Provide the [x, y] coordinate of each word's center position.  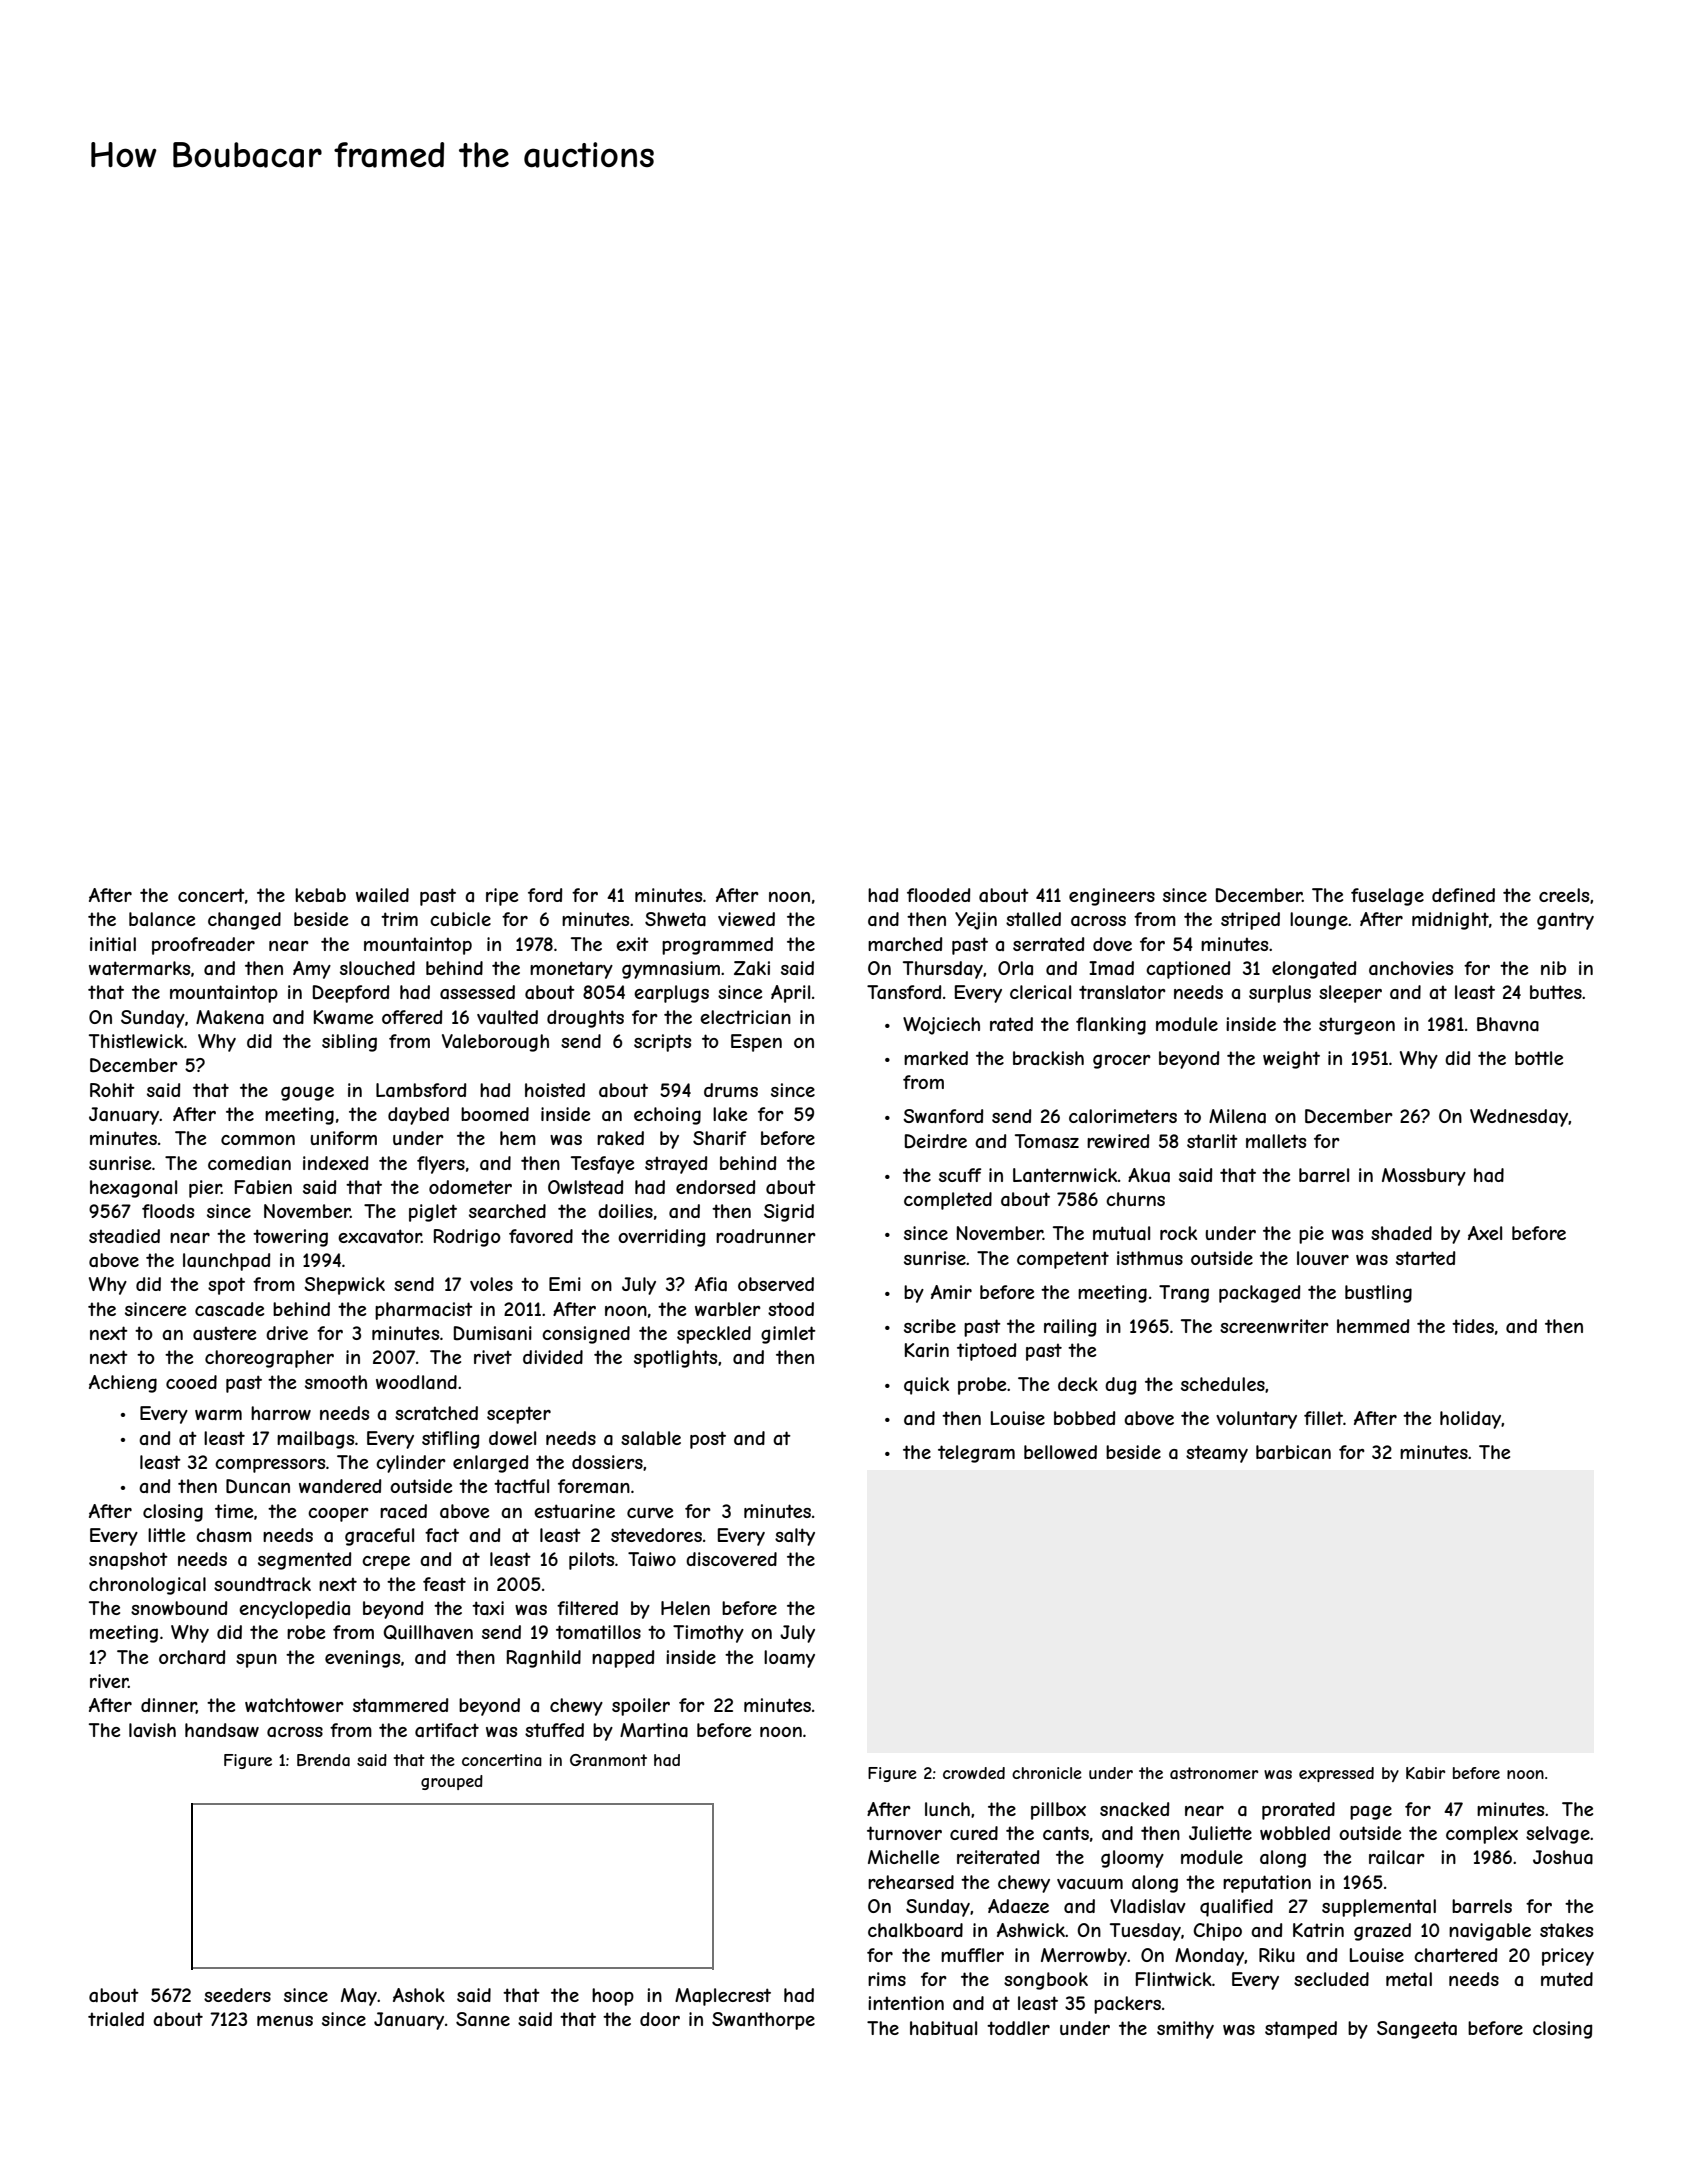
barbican [1293, 1452]
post [708, 1440]
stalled [1033, 919]
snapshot [128, 1561]
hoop [613, 1997]
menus [285, 2021]
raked [620, 1138]
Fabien [263, 1187]
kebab [320, 895]
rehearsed [911, 1882]
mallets [1276, 1141]
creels [1564, 895]
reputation [1267, 1884]
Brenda [323, 1760]
